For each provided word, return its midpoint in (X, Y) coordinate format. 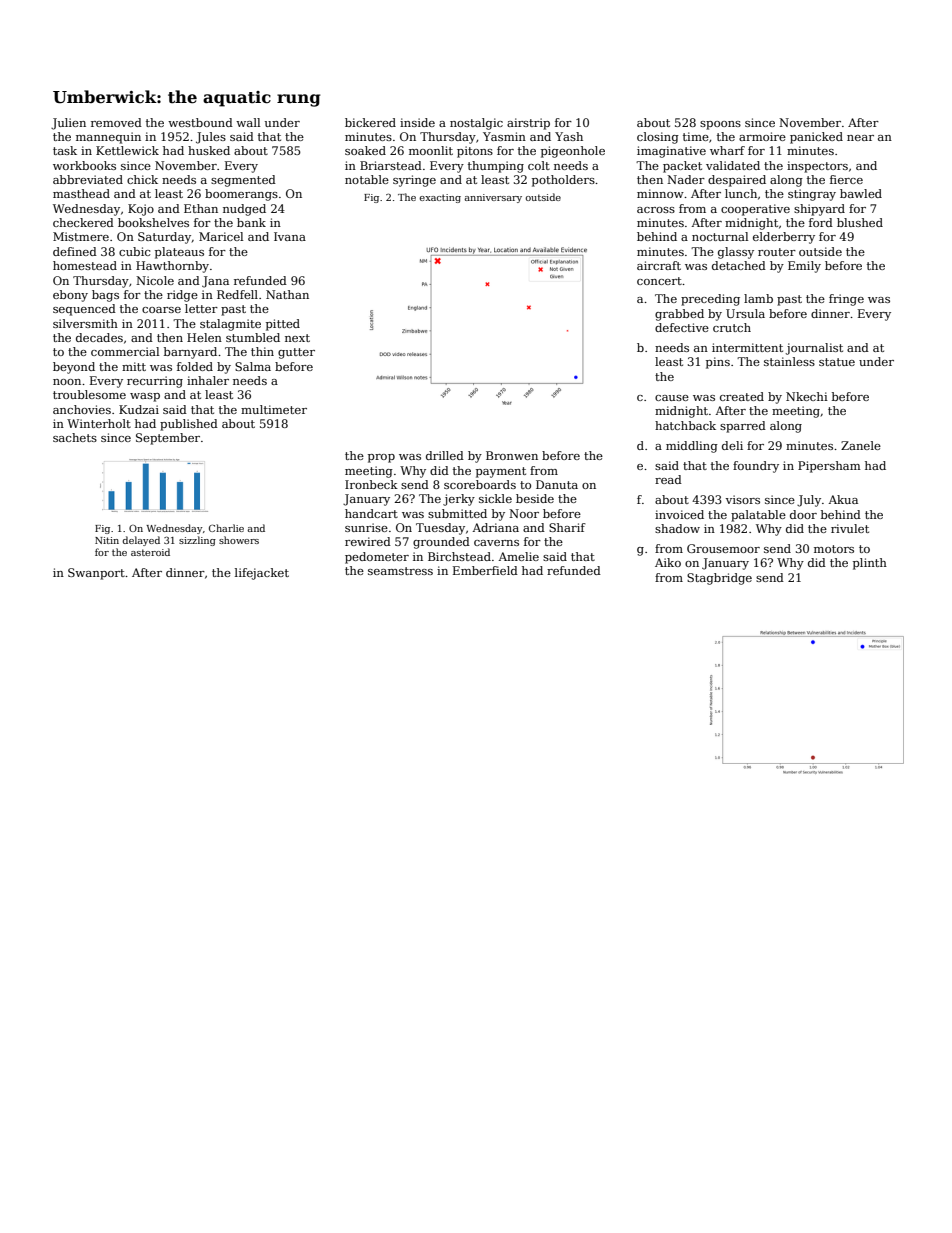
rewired (368, 541)
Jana (215, 282)
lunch (741, 193)
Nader (686, 179)
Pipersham (829, 467)
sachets (75, 437)
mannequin (108, 138)
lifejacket (262, 574)
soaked (365, 150)
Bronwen (512, 455)
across (656, 210)
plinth (870, 564)
